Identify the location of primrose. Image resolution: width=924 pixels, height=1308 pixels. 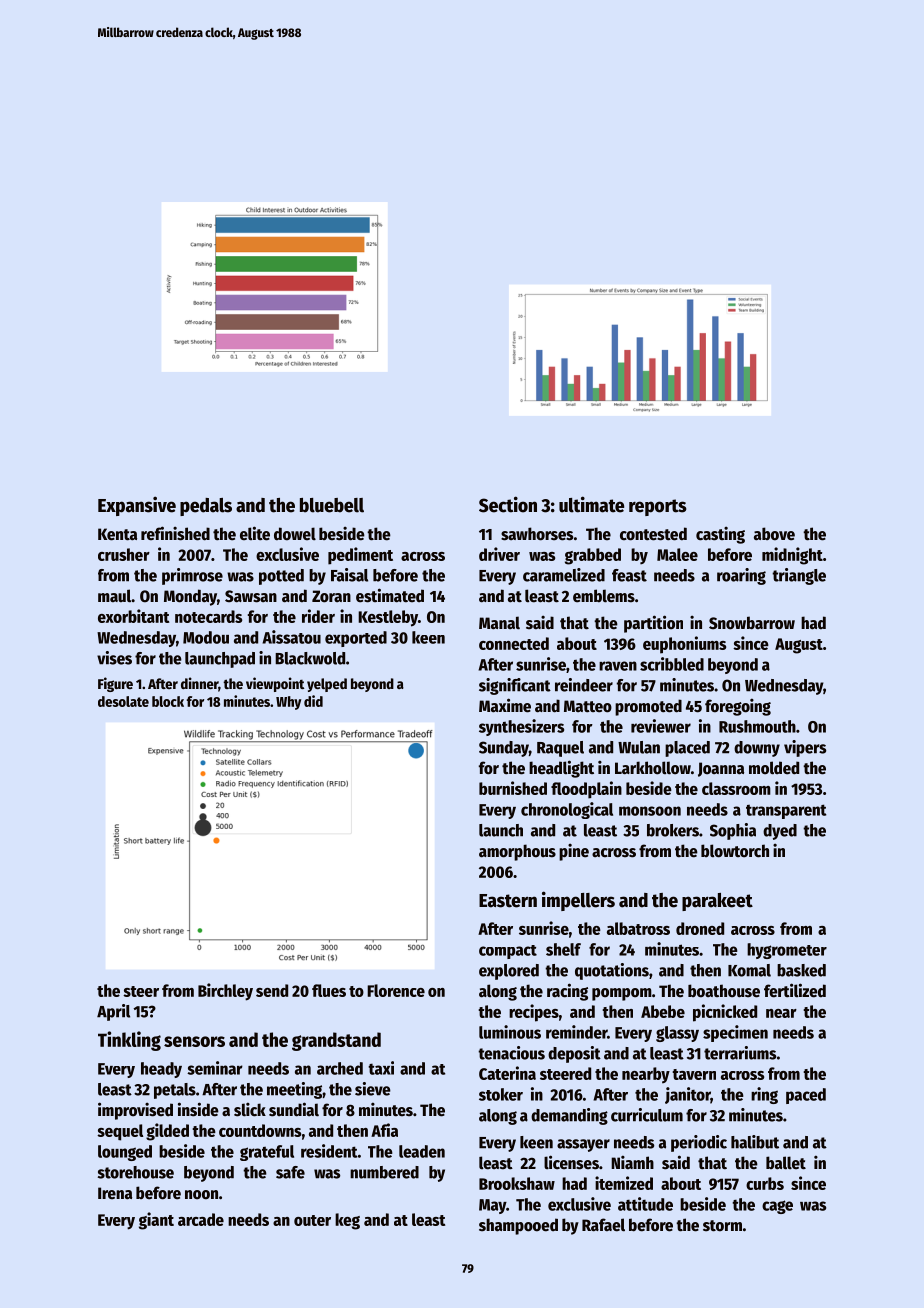
(192, 576).
